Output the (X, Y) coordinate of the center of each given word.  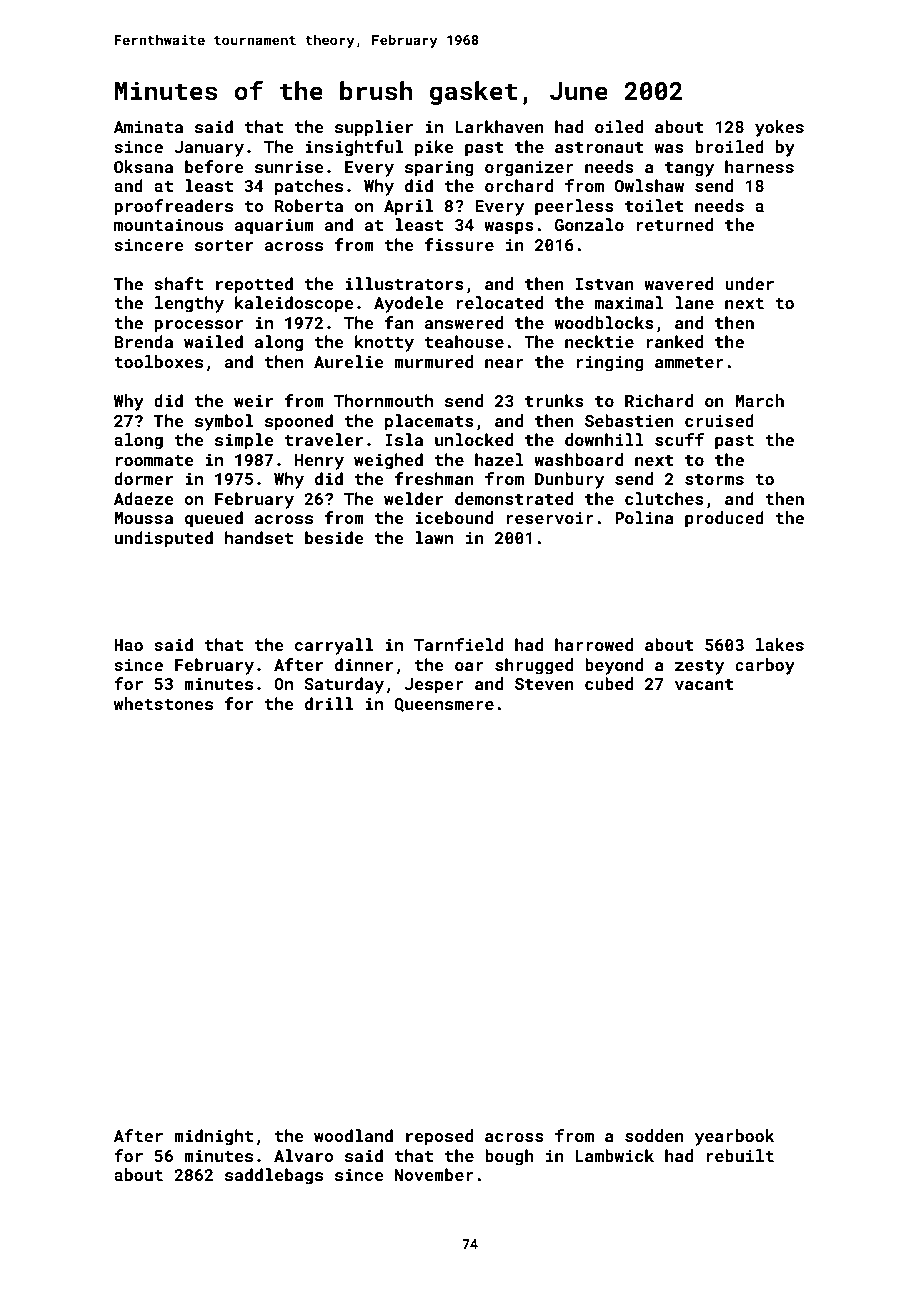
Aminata (148, 127)
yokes (779, 128)
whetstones (163, 703)
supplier (374, 128)
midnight (213, 1137)
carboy (765, 666)
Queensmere (444, 705)
